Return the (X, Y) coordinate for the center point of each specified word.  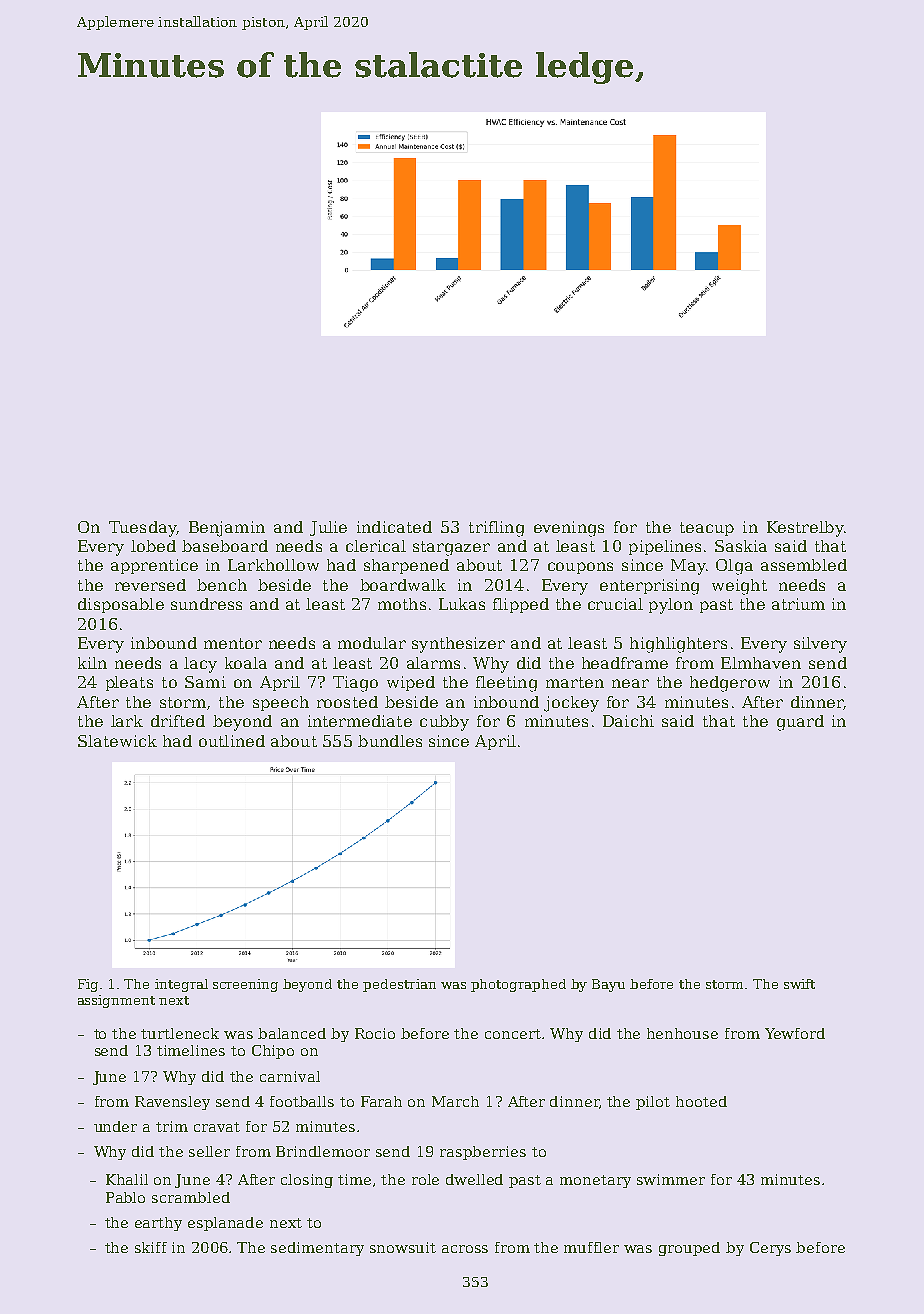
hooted (701, 1101)
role (425, 1179)
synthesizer (458, 645)
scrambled (191, 1197)
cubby (444, 723)
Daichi (628, 721)
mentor (233, 643)
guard (800, 723)
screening (245, 985)
